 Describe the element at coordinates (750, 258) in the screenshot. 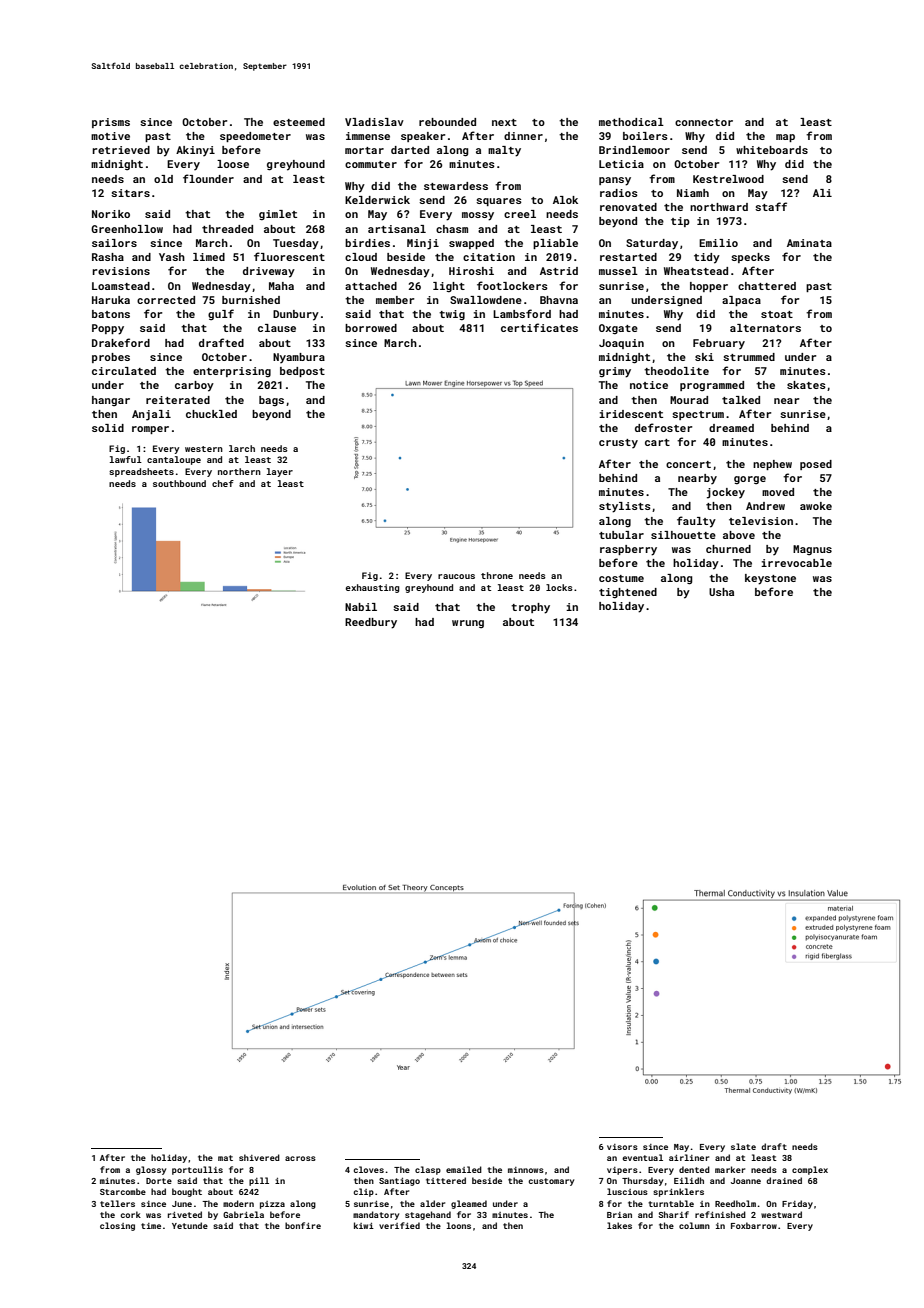

I see `specks` at that location.
